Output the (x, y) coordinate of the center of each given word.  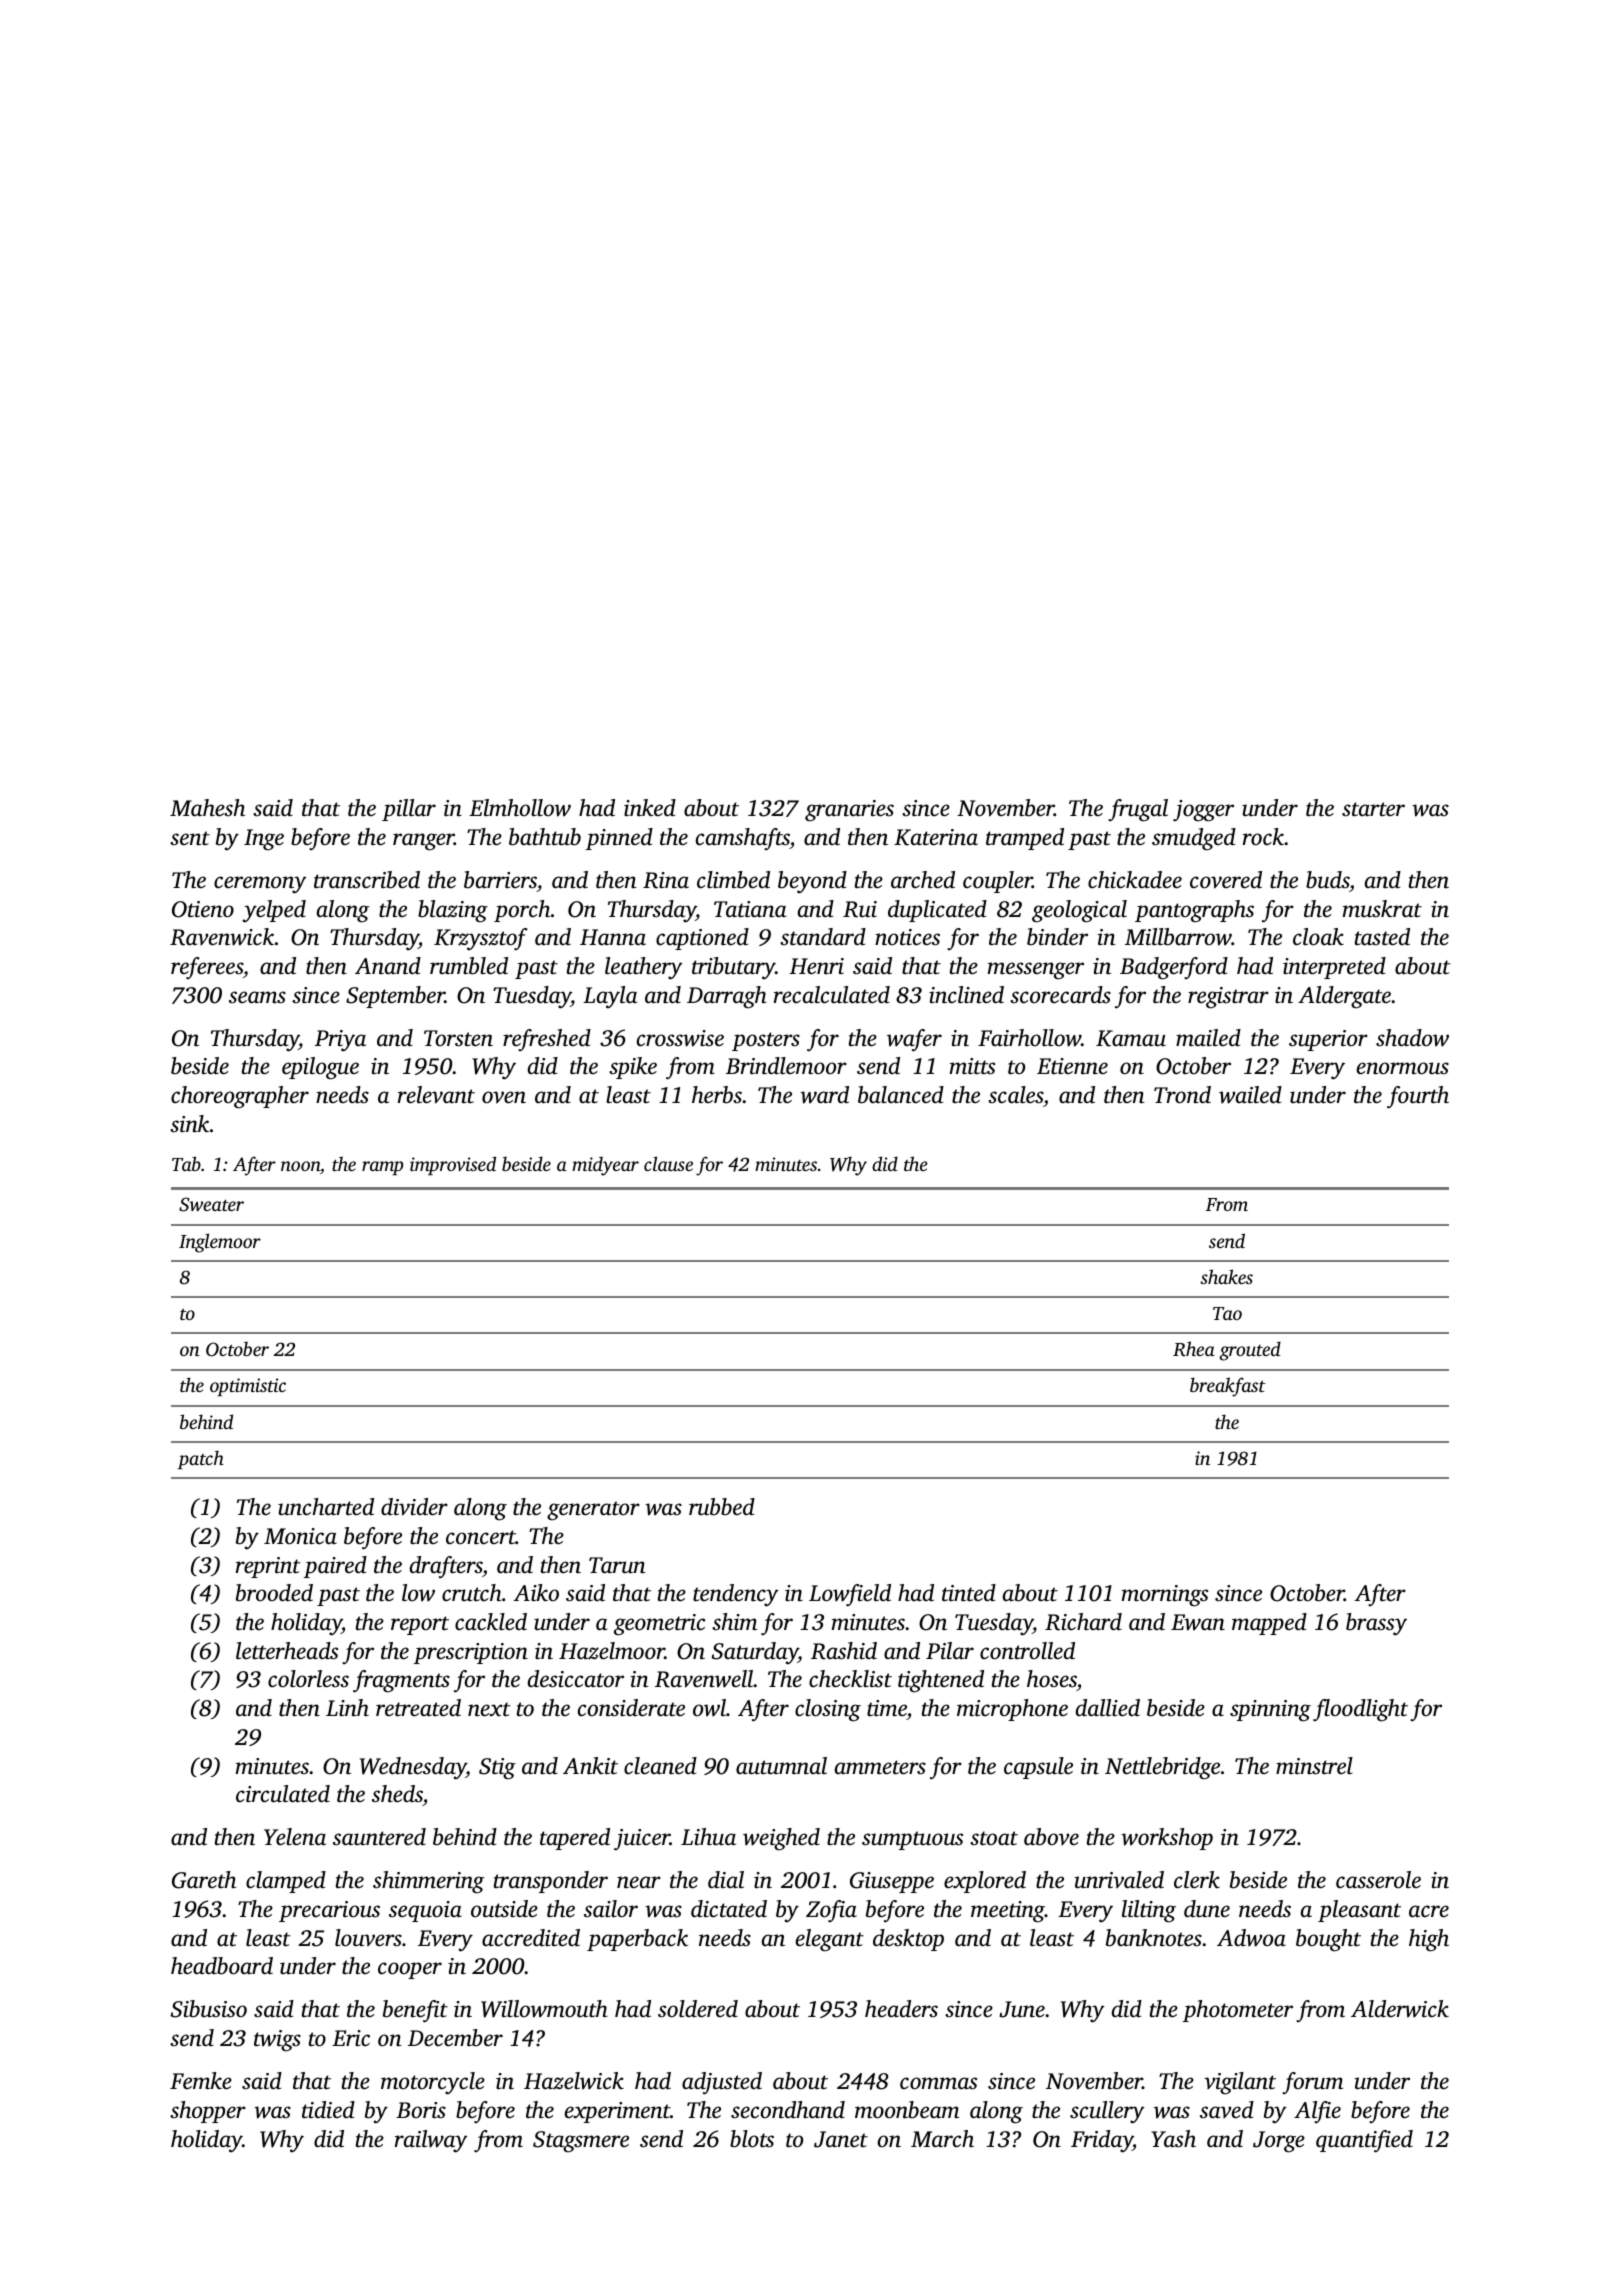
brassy (1376, 1624)
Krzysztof (481, 939)
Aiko (536, 1593)
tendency (736, 1595)
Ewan (1198, 1622)
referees (207, 968)
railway (431, 2141)
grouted (1250, 1351)
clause (668, 1163)
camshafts (743, 839)
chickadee (1135, 880)
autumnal (781, 1766)
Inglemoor (220, 1243)
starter (1373, 809)
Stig (497, 1769)
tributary (733, 968)
